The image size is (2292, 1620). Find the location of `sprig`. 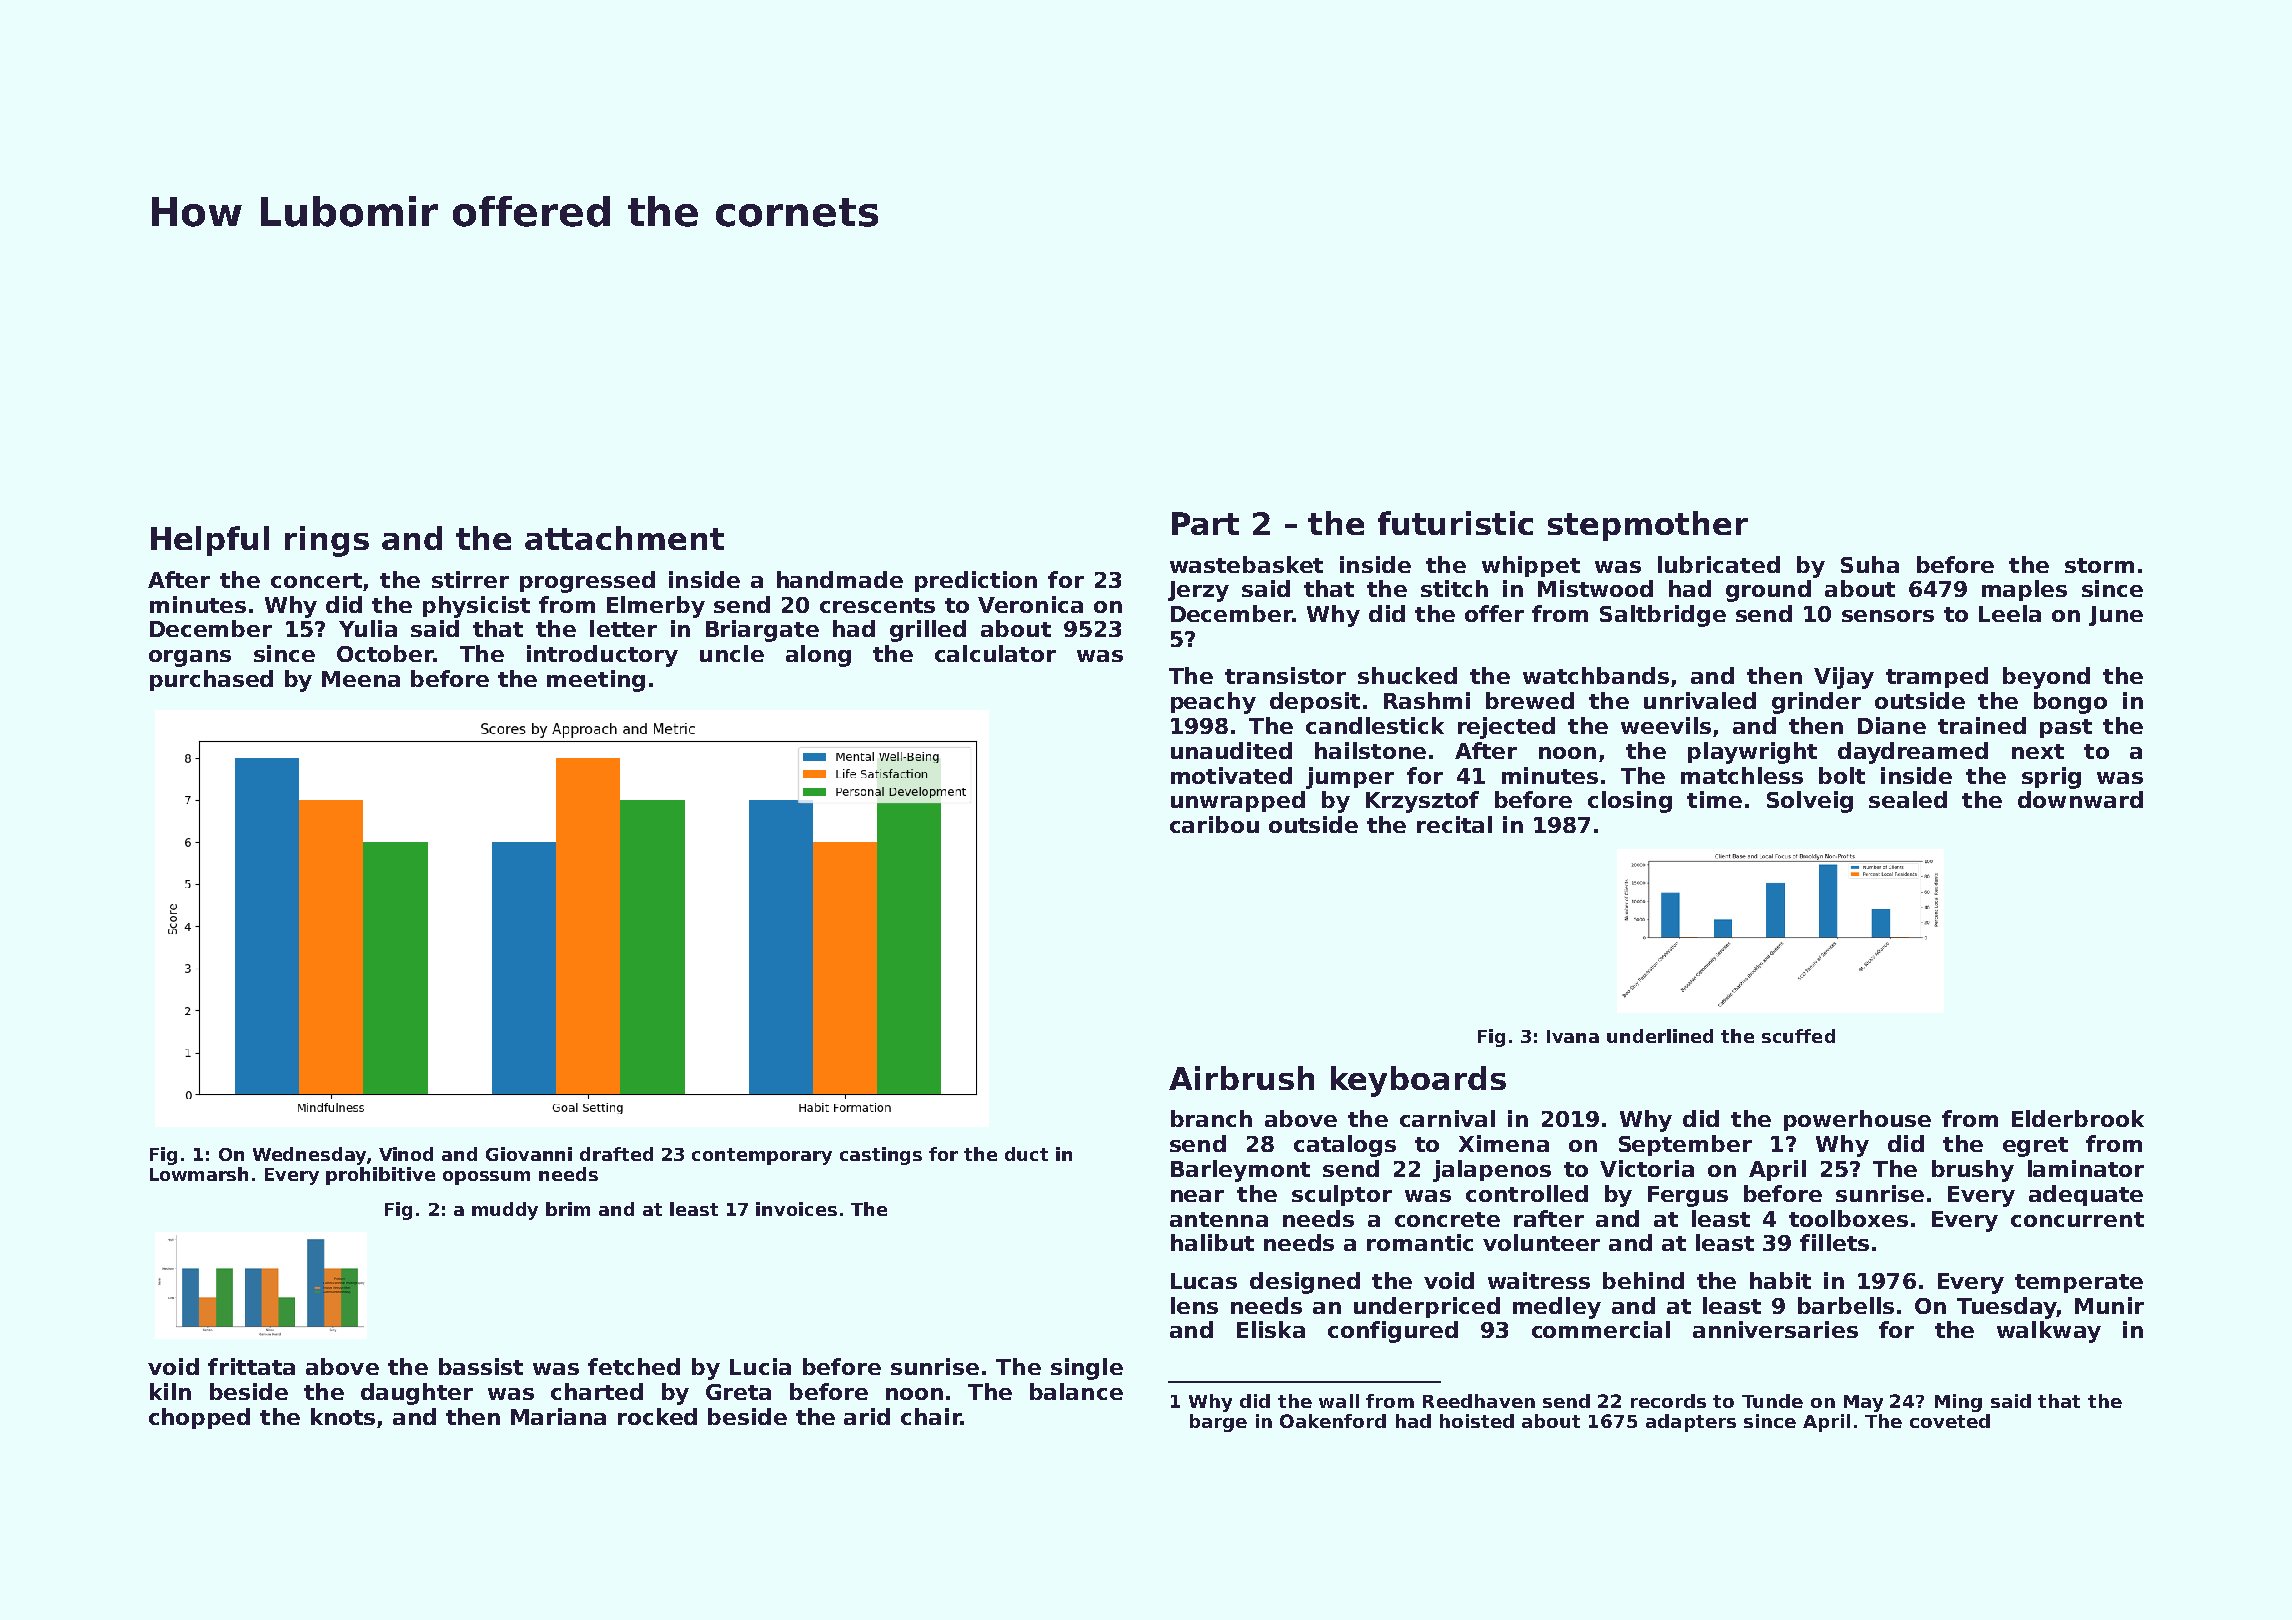

sprig is located at coordinates (2051, 778).
